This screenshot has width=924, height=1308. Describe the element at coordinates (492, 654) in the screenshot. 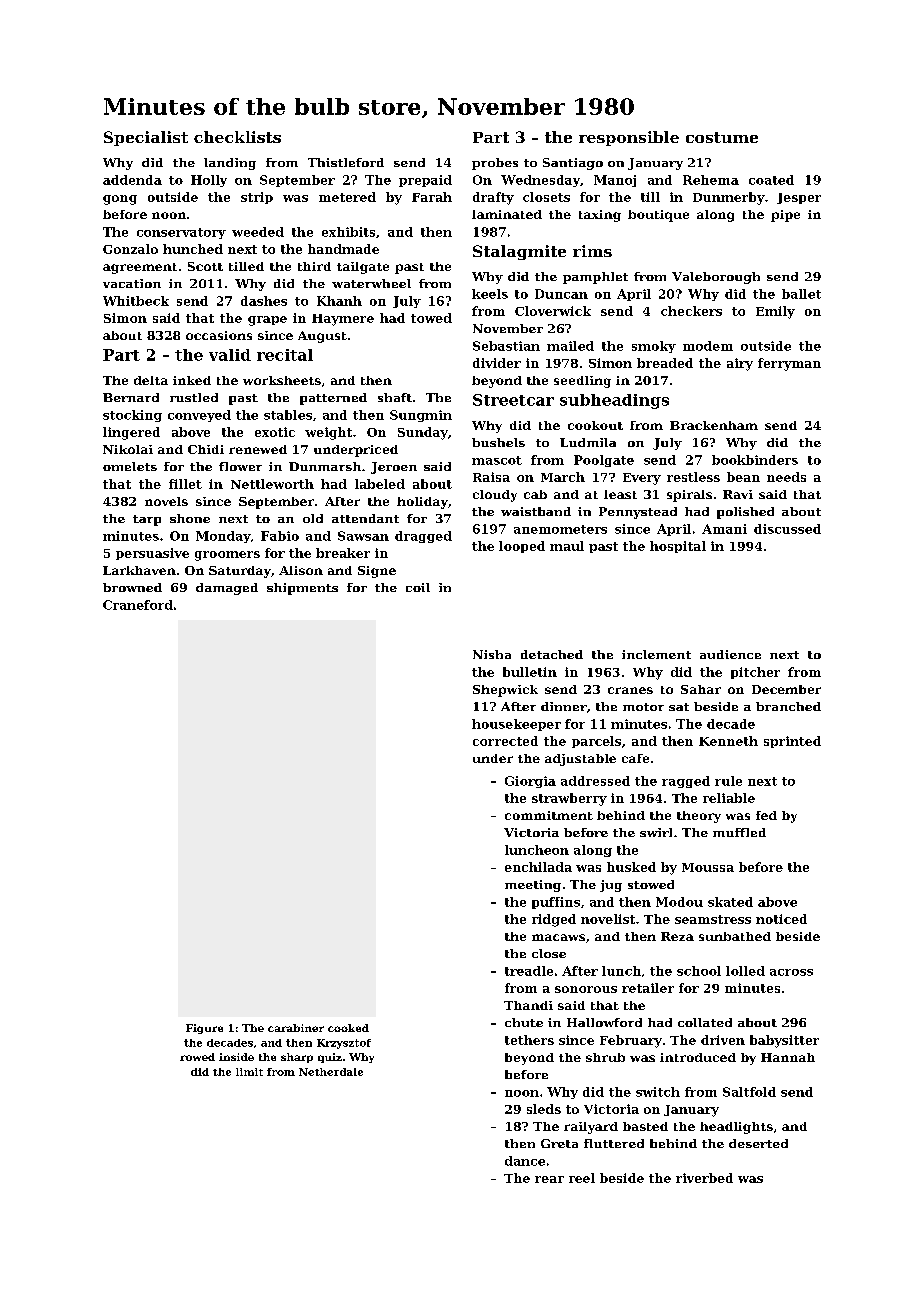

I see `Nisha` at that location.
